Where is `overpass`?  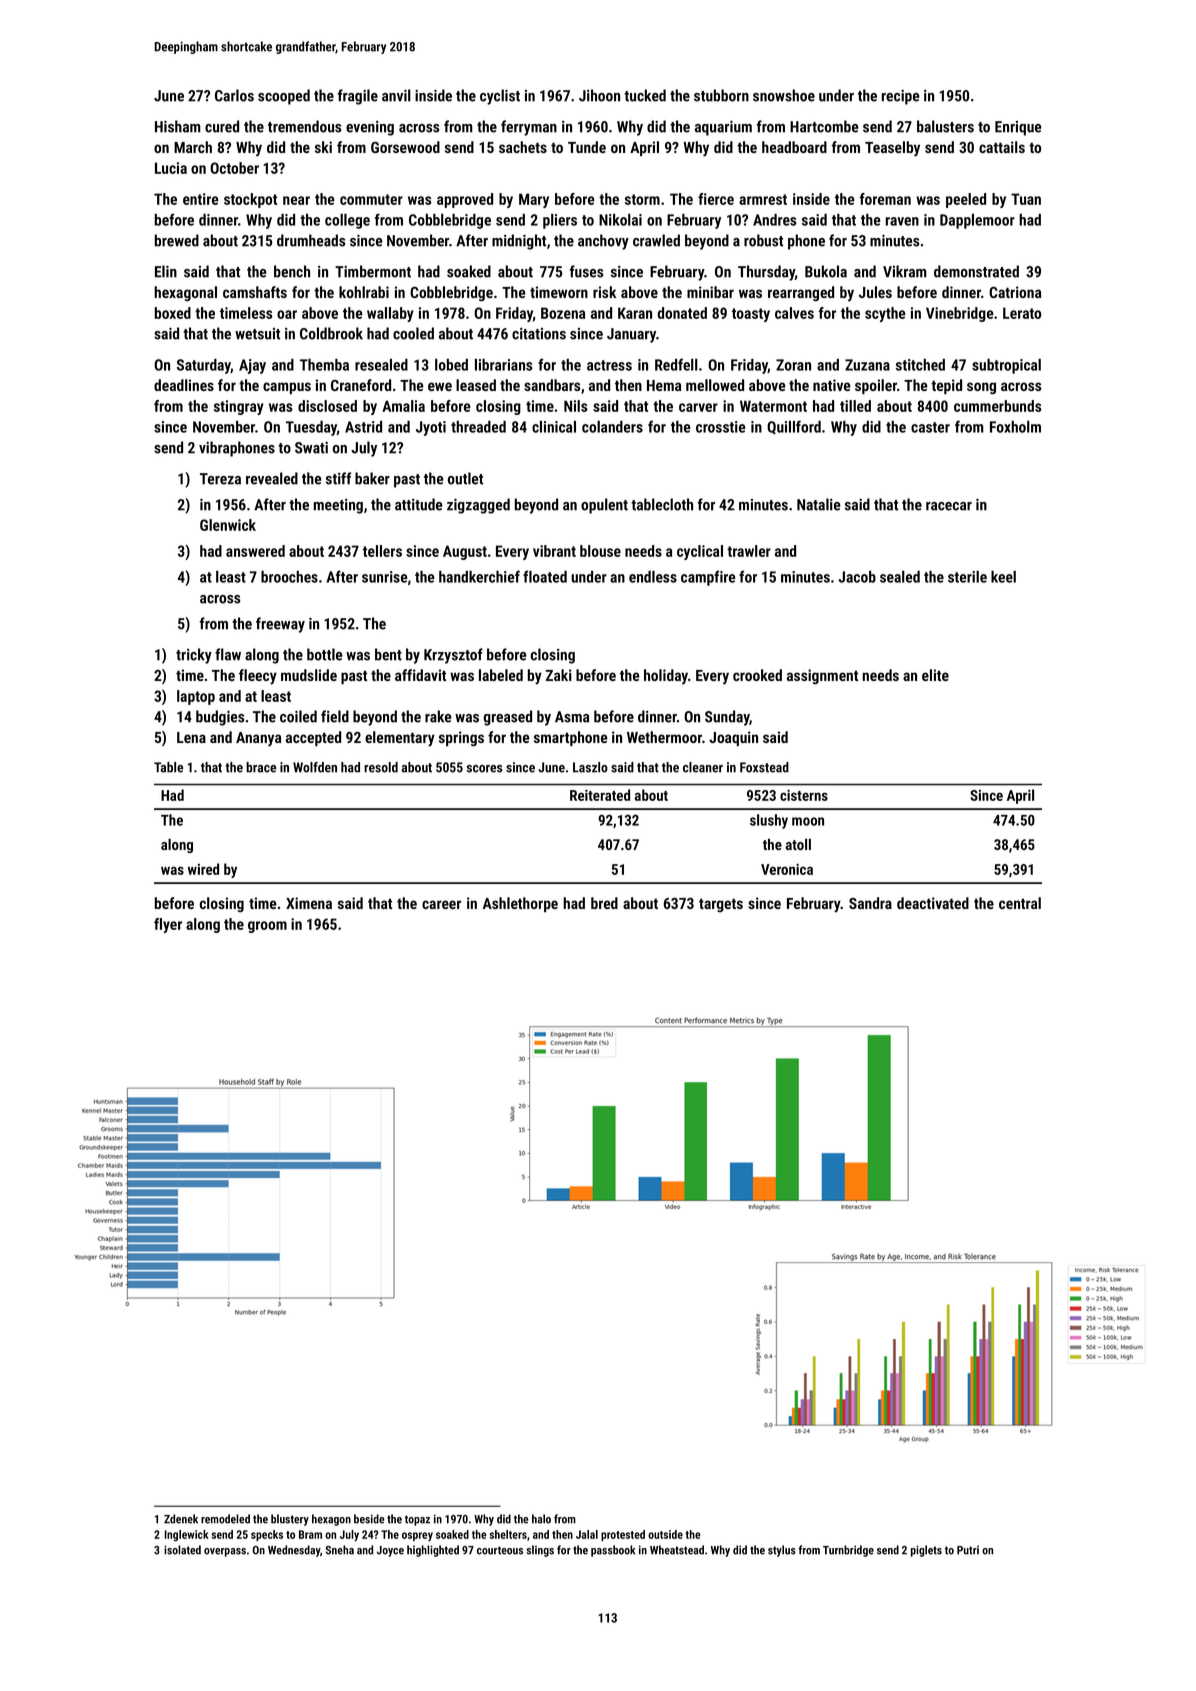
overpass is located at coordinates (225, 1552).
